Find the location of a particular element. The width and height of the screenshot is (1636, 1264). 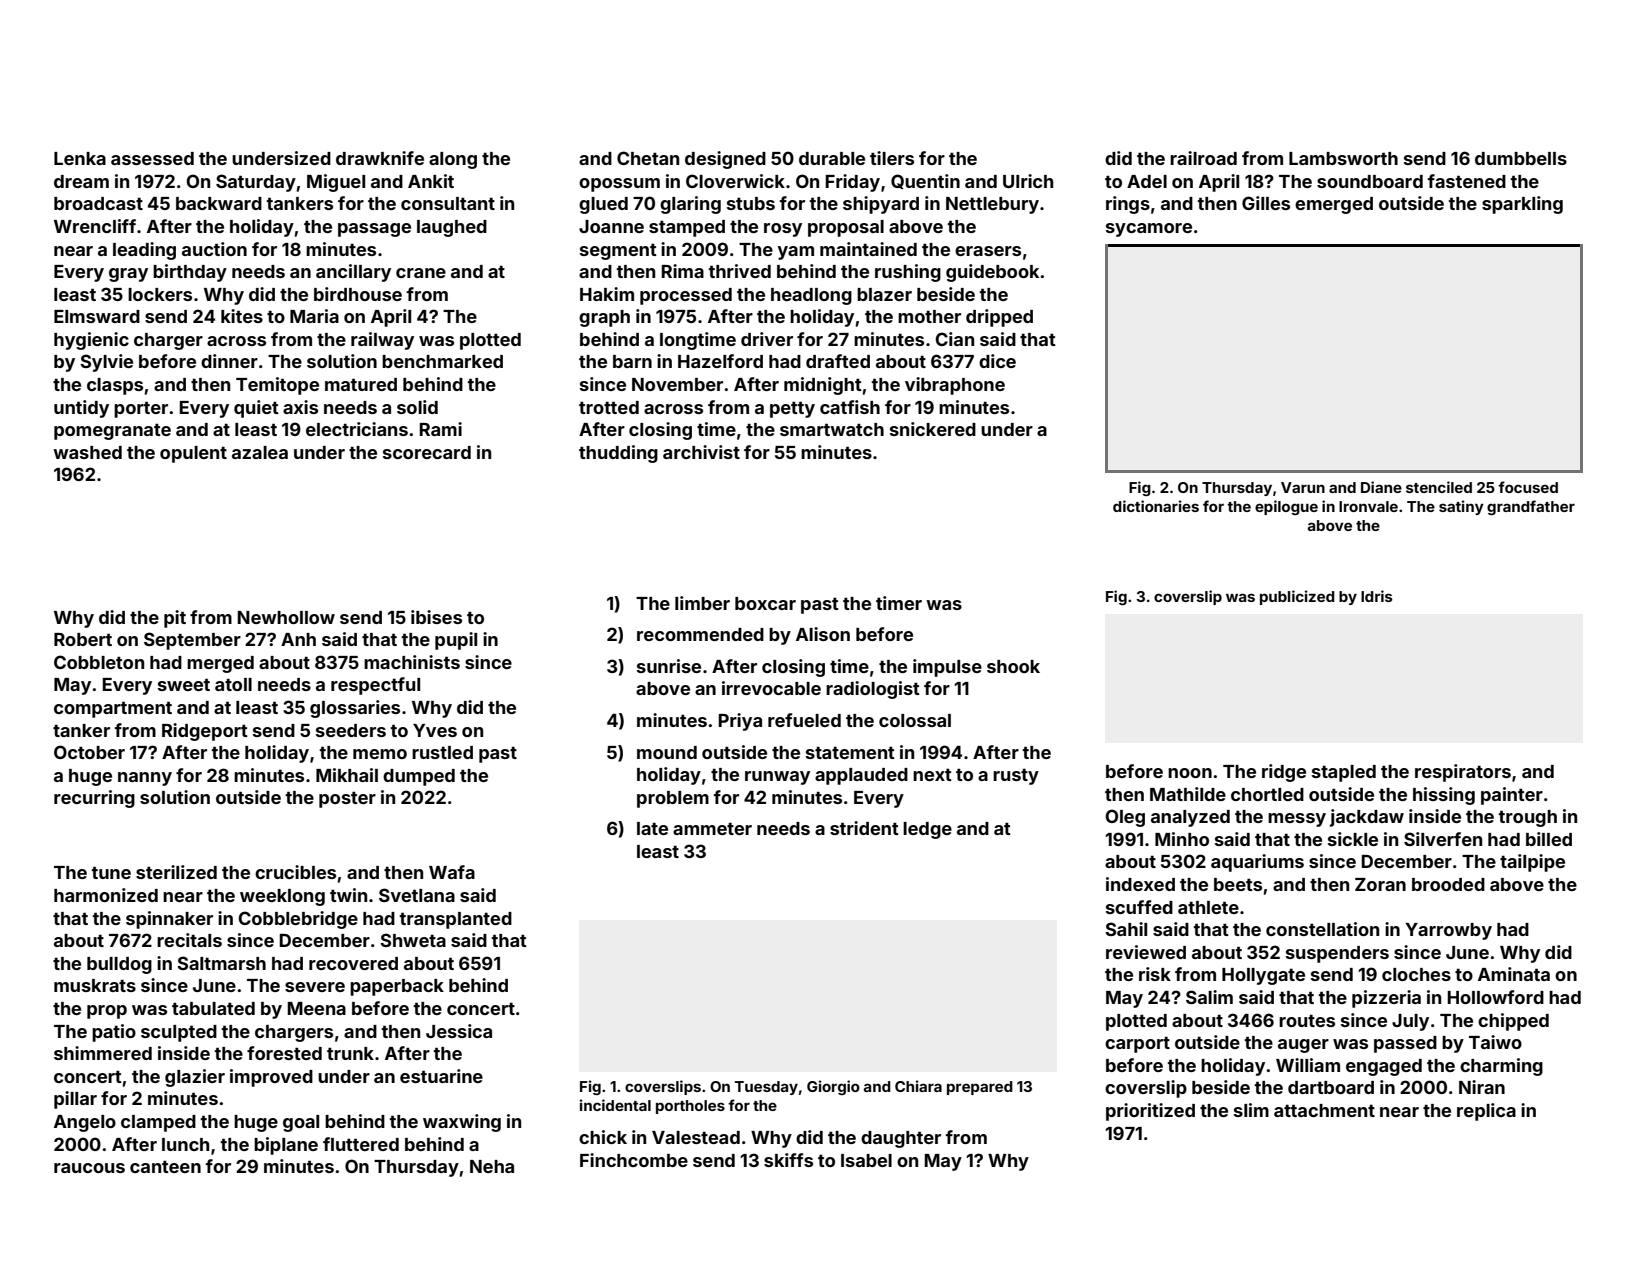

incidental is located at coordinates (615, 1105).
